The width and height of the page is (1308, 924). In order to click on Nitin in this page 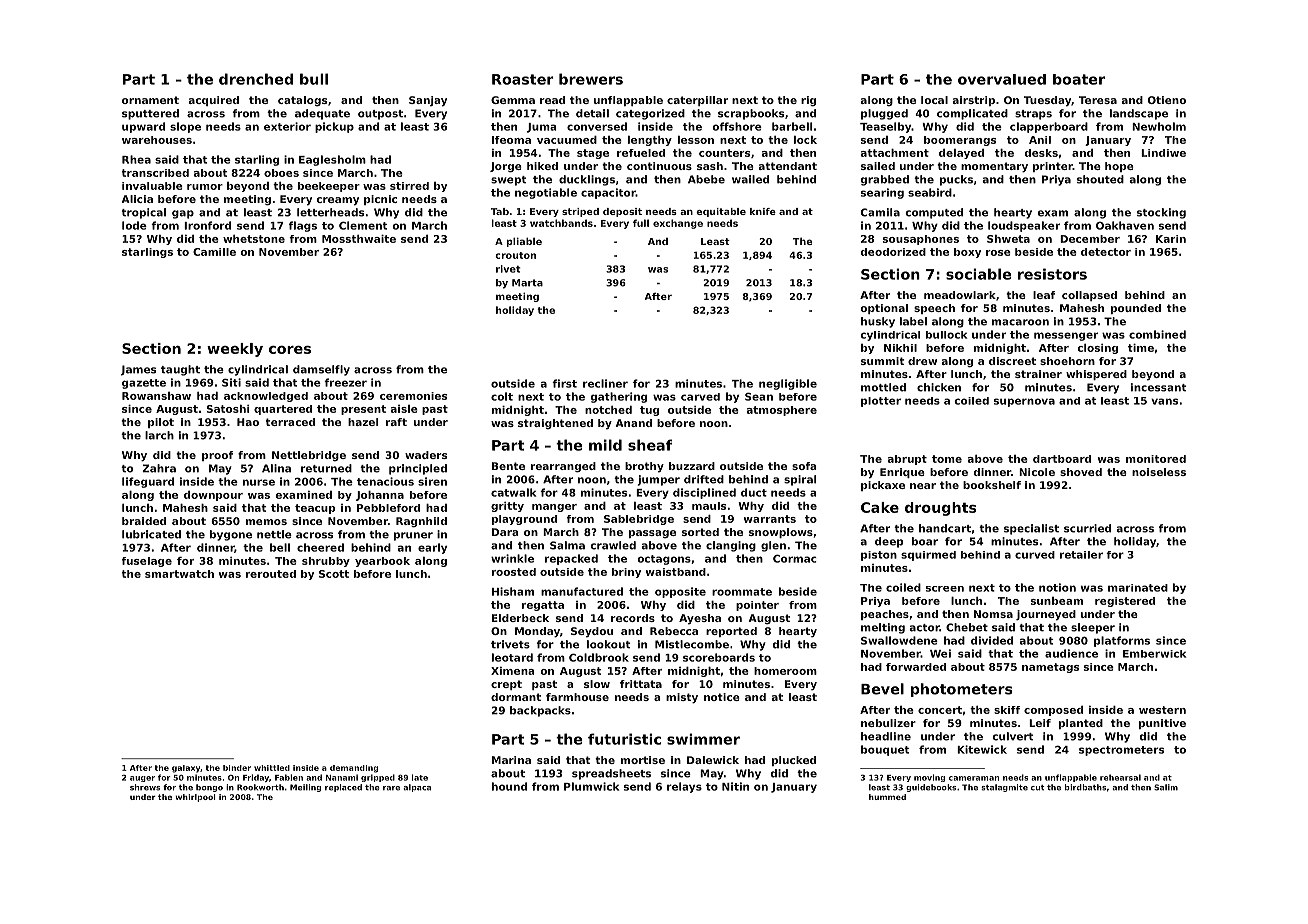, I will do `click(735, 786)`.
